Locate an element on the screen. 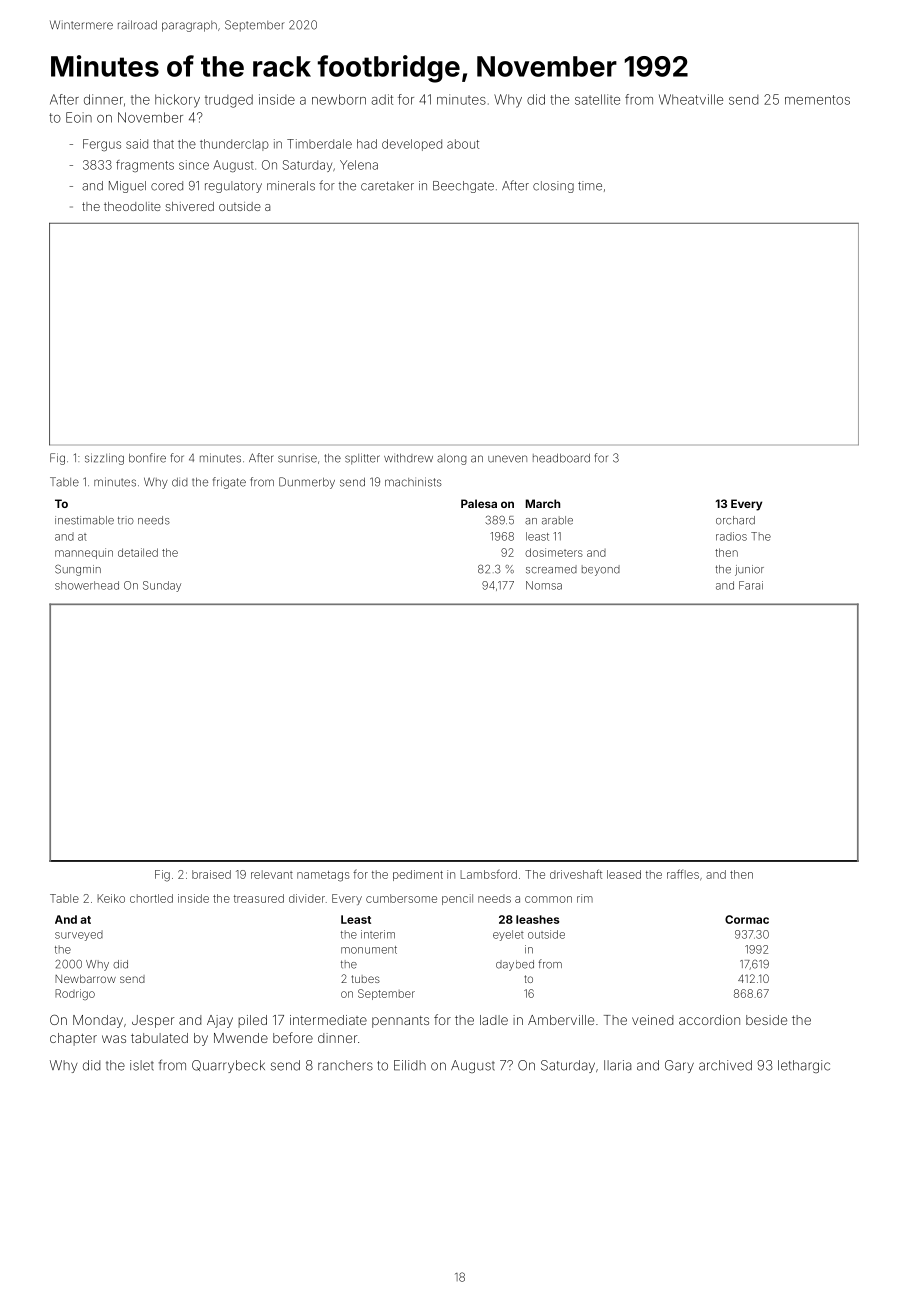 The image size is (908, 1316). Ajay is located at coordinates (220, 1021).
